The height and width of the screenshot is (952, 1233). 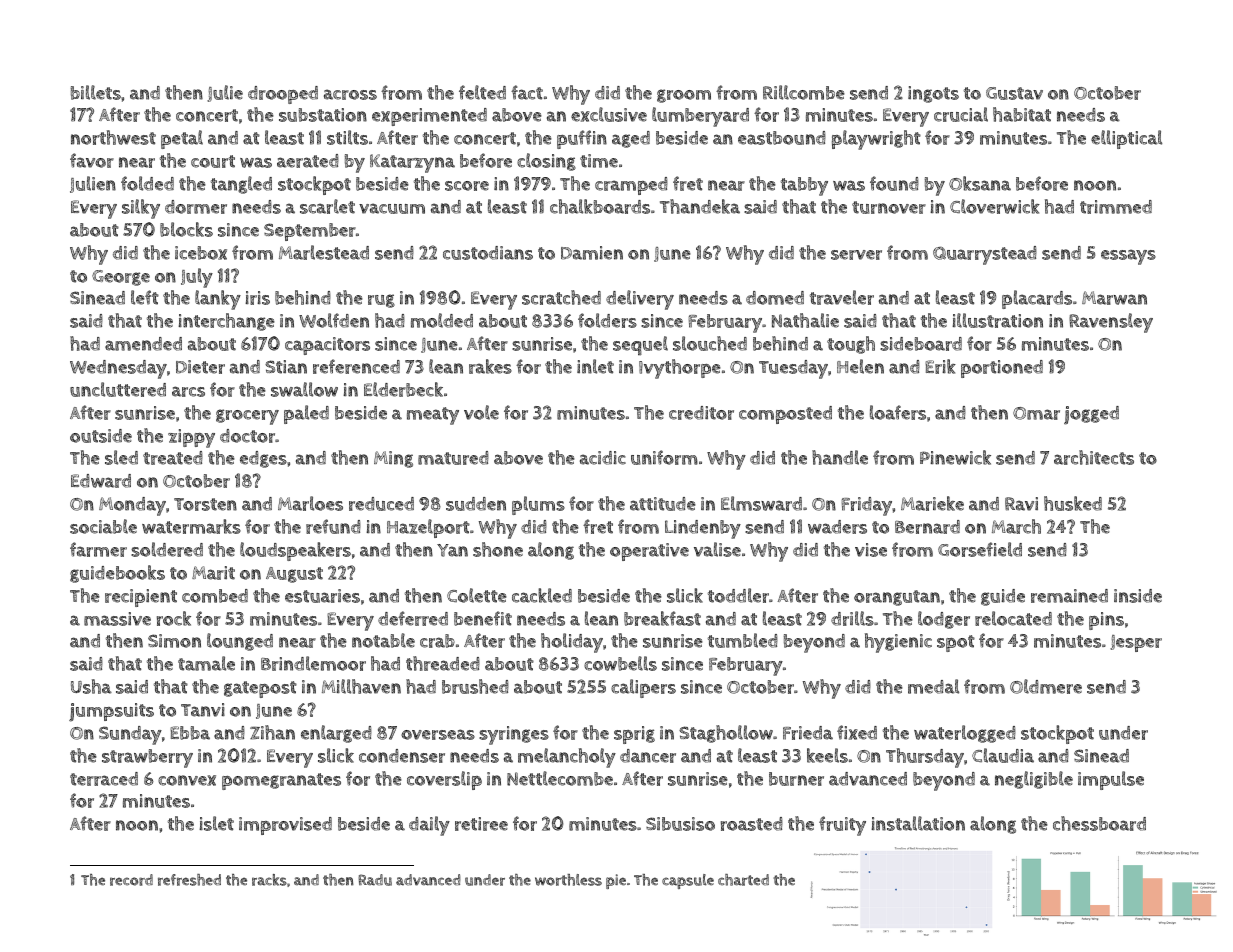 What do you see at coordinates (1003, 755) in the screenshot?
I see `Claudia` at bounding box center [1003, 755].
